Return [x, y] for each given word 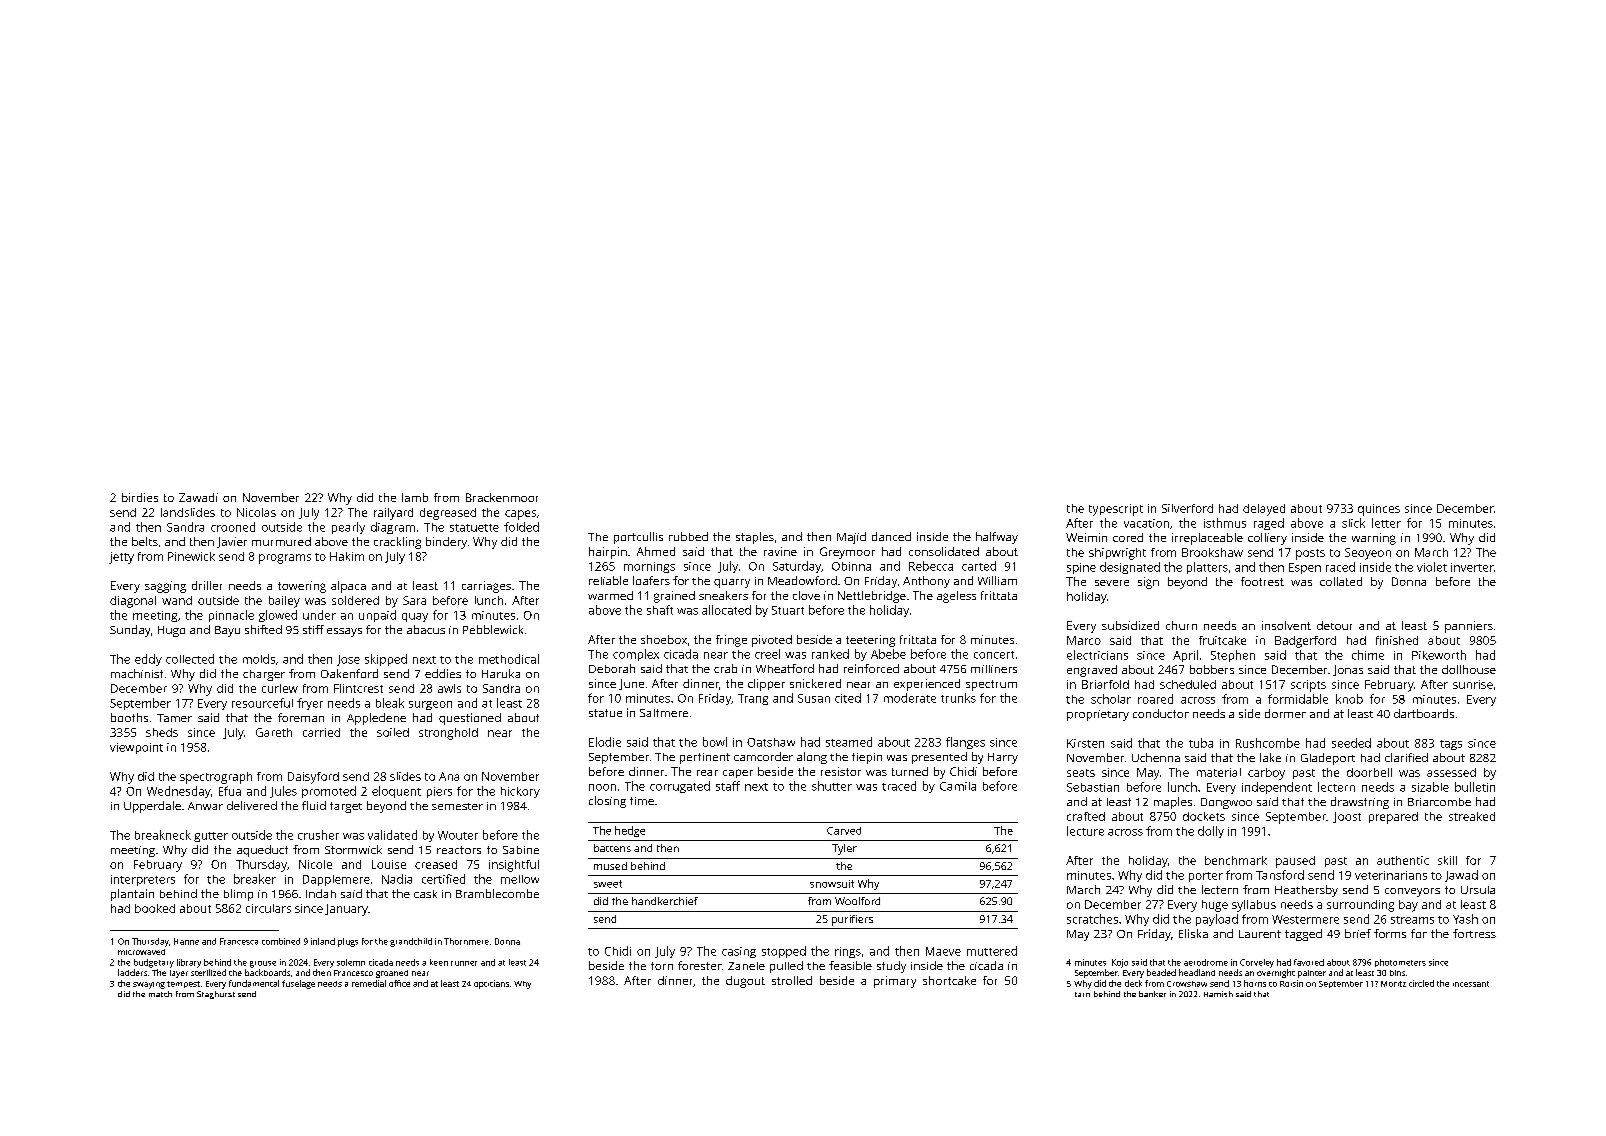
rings [848, 952]
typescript [1116, 510]
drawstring [1360, 803]
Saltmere [664, 713]
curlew [280, 688]
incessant [1471, 984]
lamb [415, 497]
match [160, 994]
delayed [1264, 510]
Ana [449, 776]
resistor [841, 771]
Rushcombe [1268, 743]
